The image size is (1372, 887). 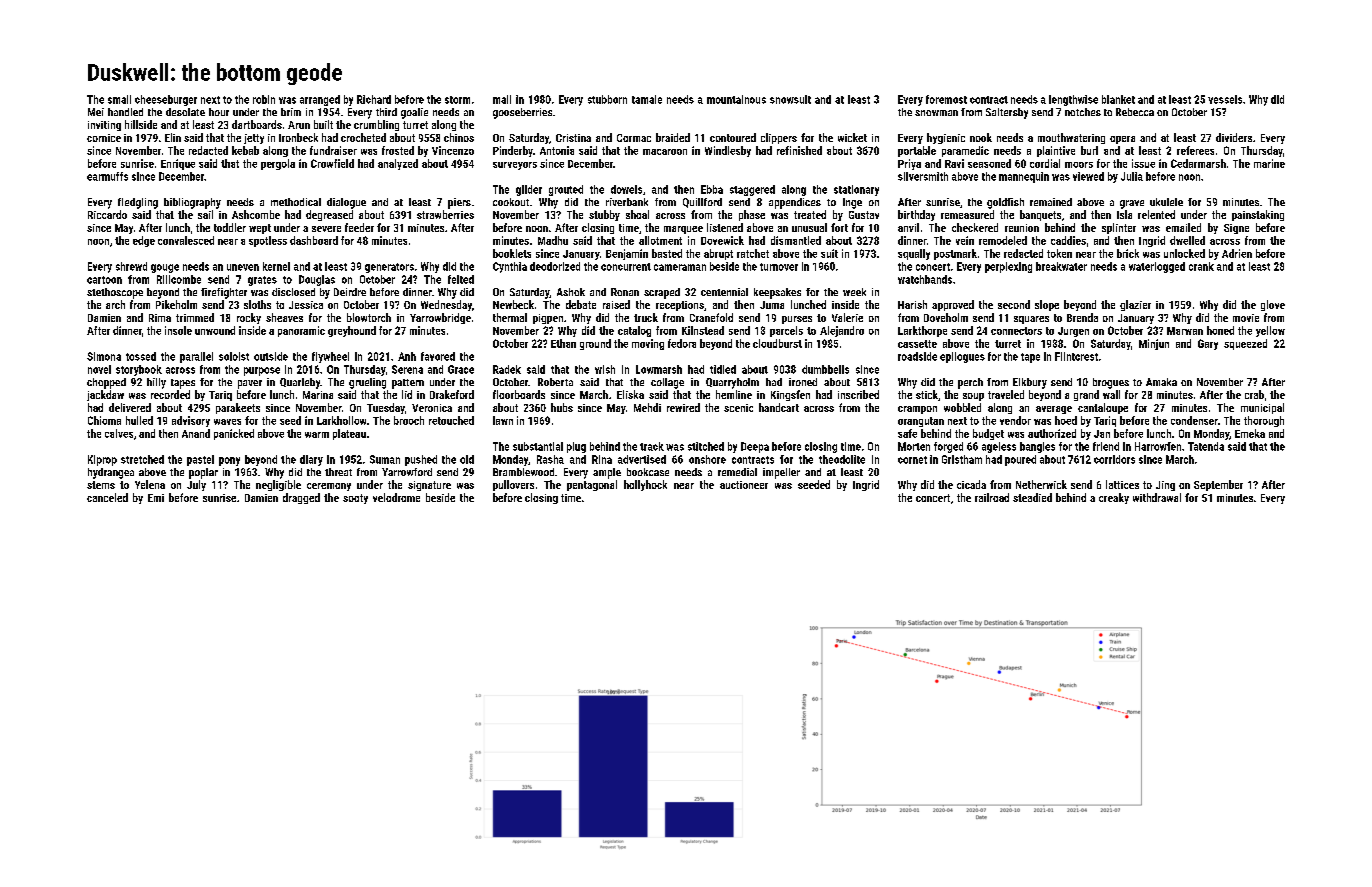 I want to click on mouthwatering, so click(x=1071, y=138).
